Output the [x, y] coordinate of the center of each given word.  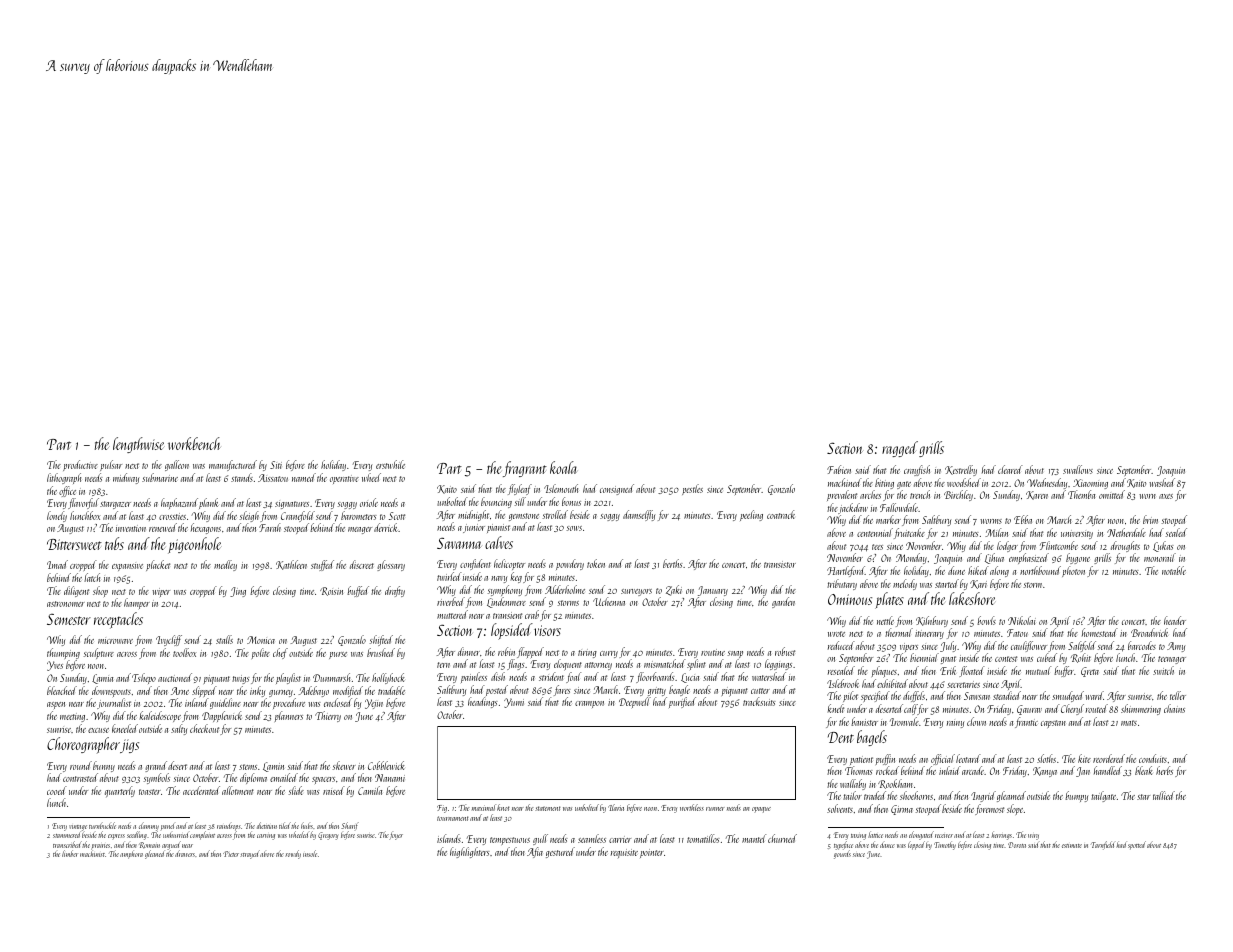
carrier [620, 839]
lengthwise [138, 445]
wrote [836, 634]
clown [976, 721]
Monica [261, 640]
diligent [76, 591]
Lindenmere [506, 602]
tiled [285, 825]
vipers [909, 648]
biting [884, 483]
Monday [911, 558]
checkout [204, 728]
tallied [1164, 795]
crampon [589, 704]
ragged [900, 449]
